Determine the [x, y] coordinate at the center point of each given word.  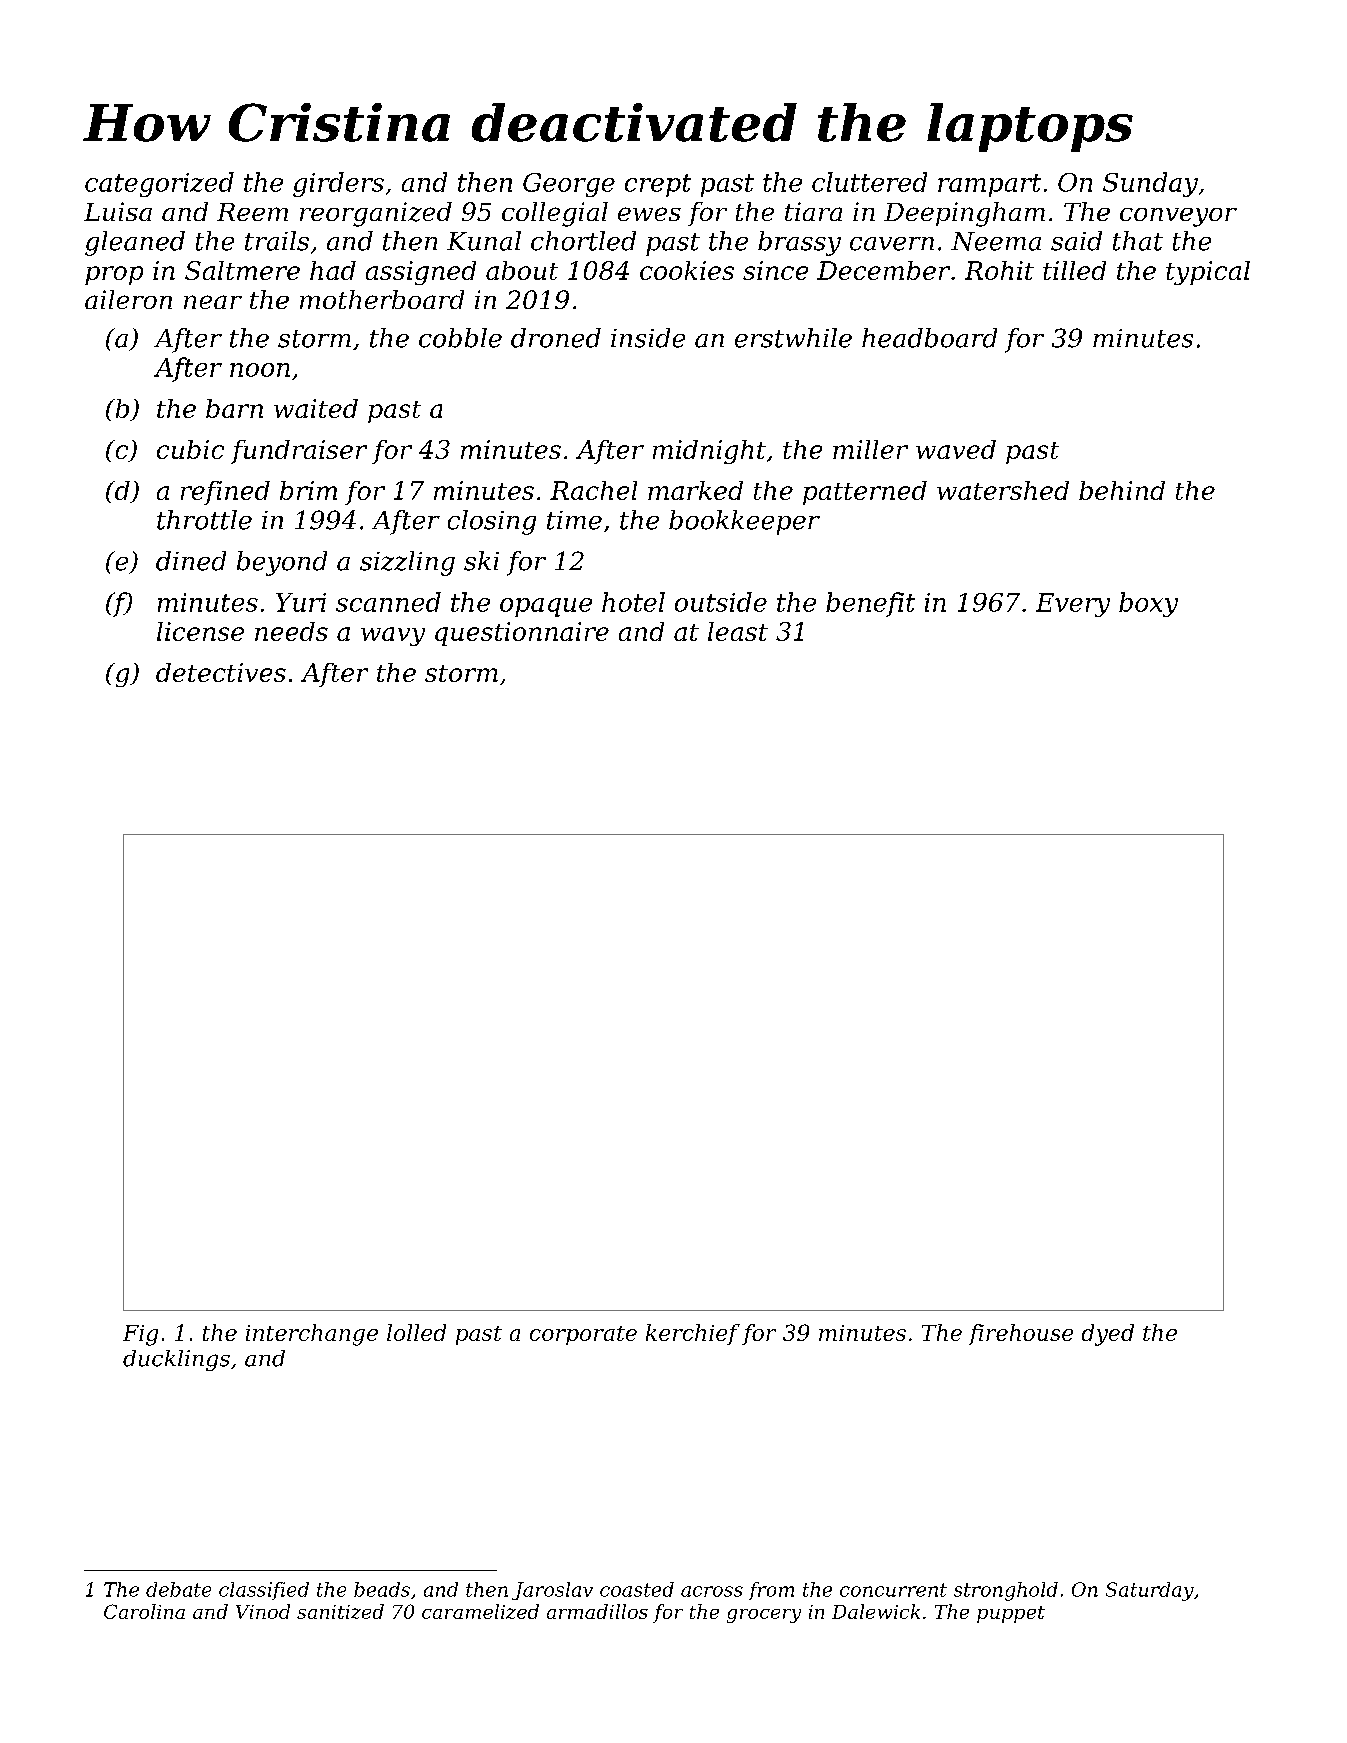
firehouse [1021, 1334]
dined [191, 561]
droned [556, 338]
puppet [1011, 1614]
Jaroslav [552, 1591]
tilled [1074, 270]
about [522, 270]
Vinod [263, 1611]
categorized [159, 184]
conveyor [1178, 217]
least [738, 631]
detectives [221, 672]
